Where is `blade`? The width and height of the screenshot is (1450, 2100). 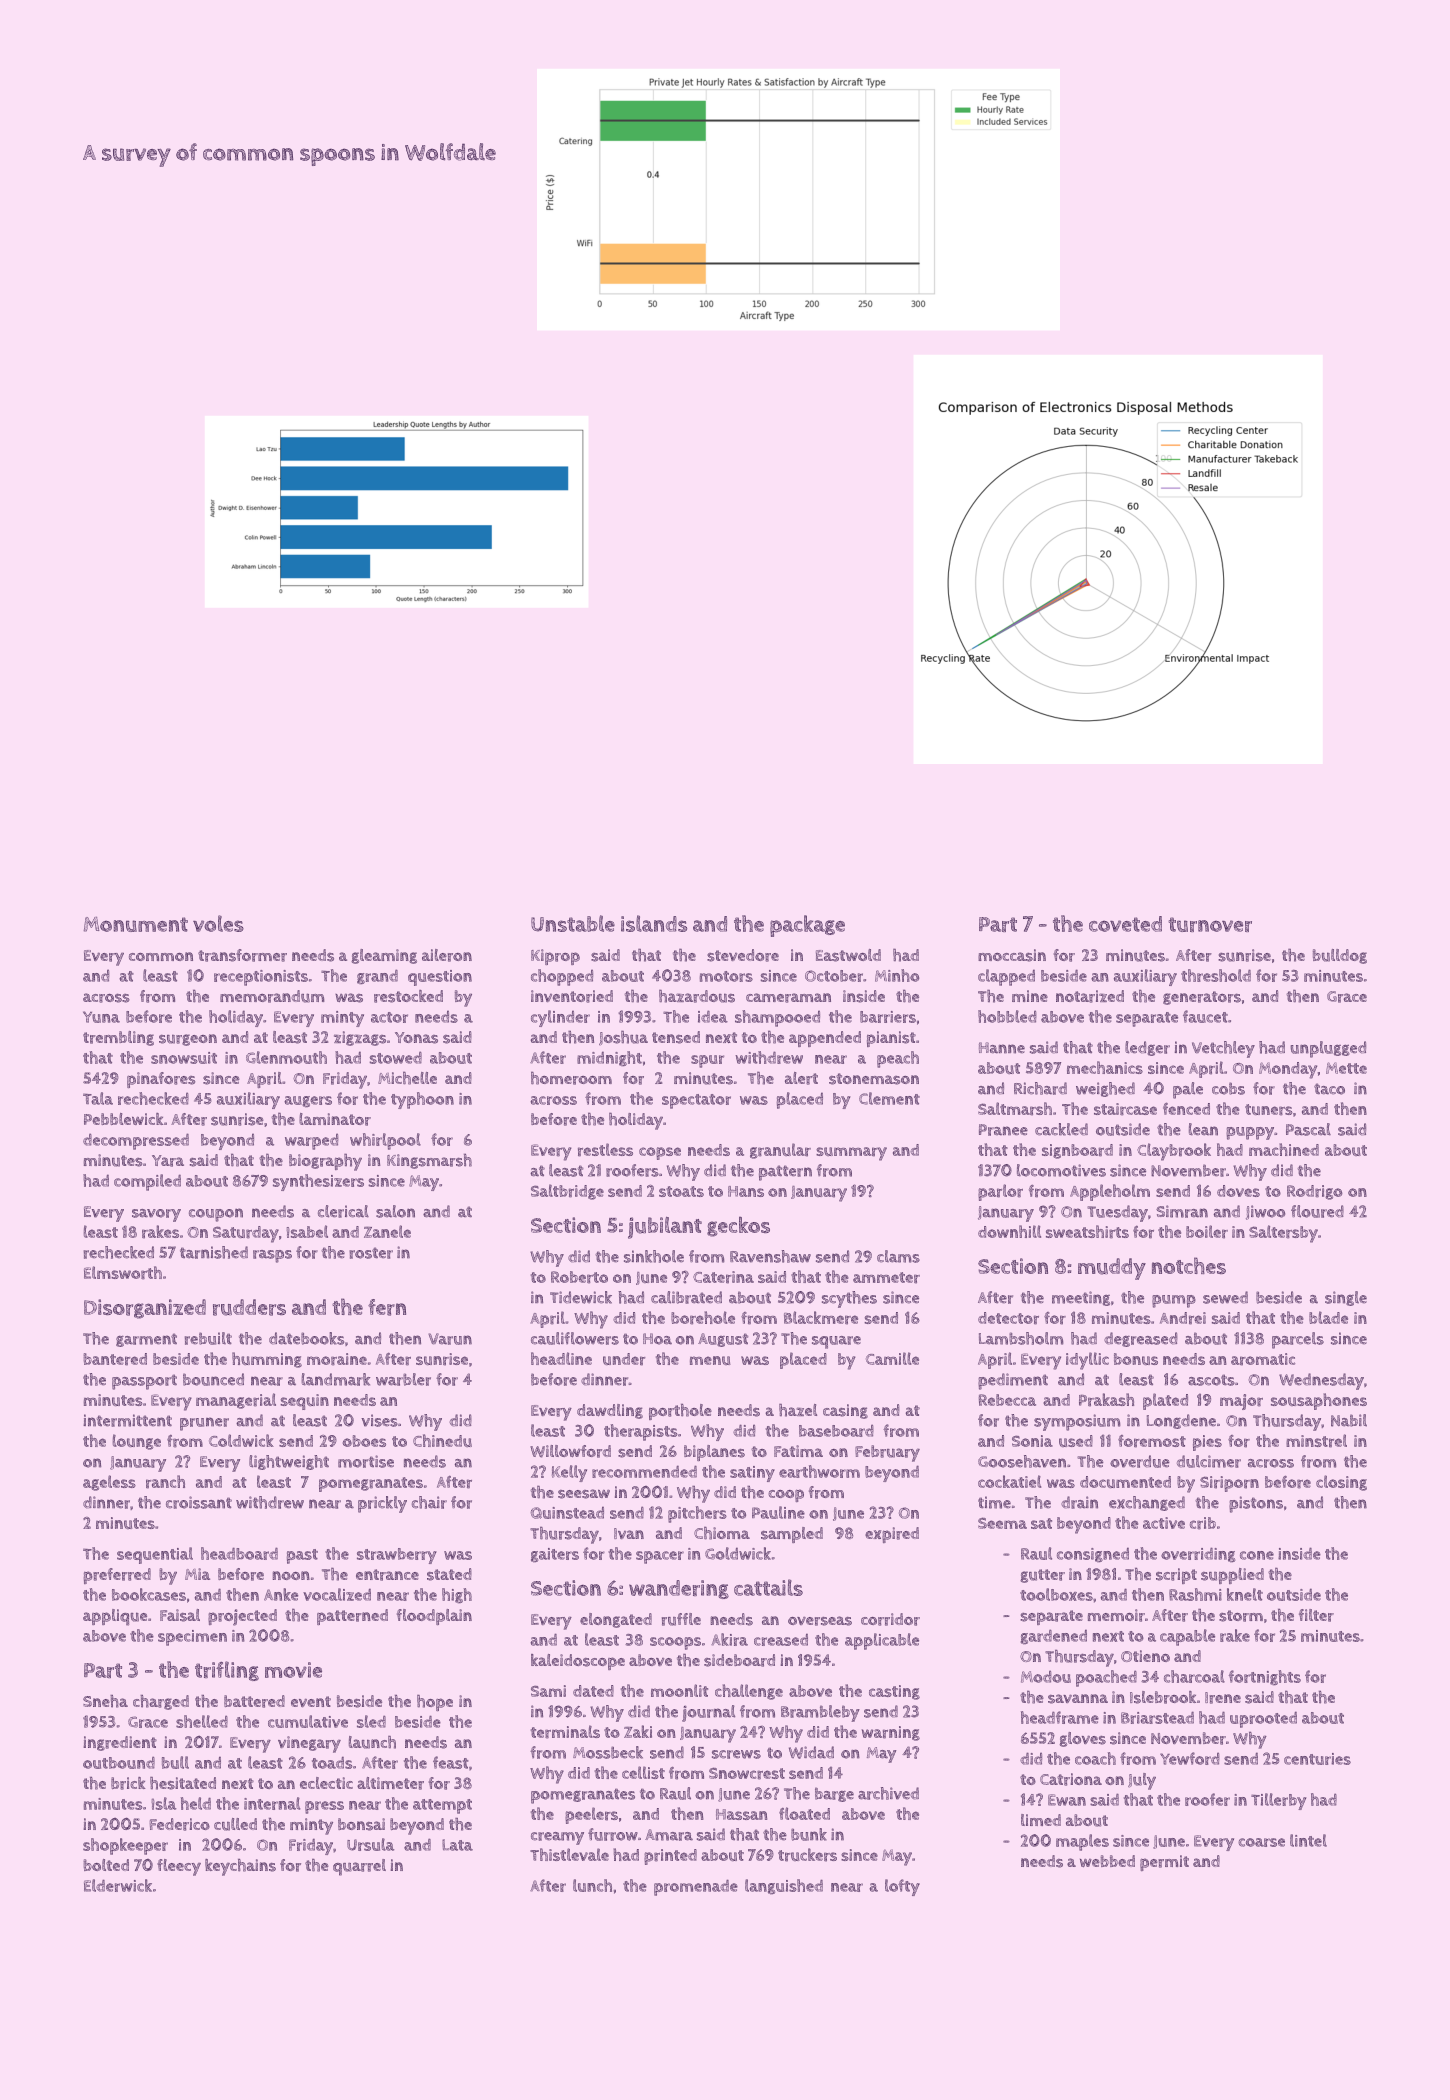
blade is located at coordinates (1328, 1317).
